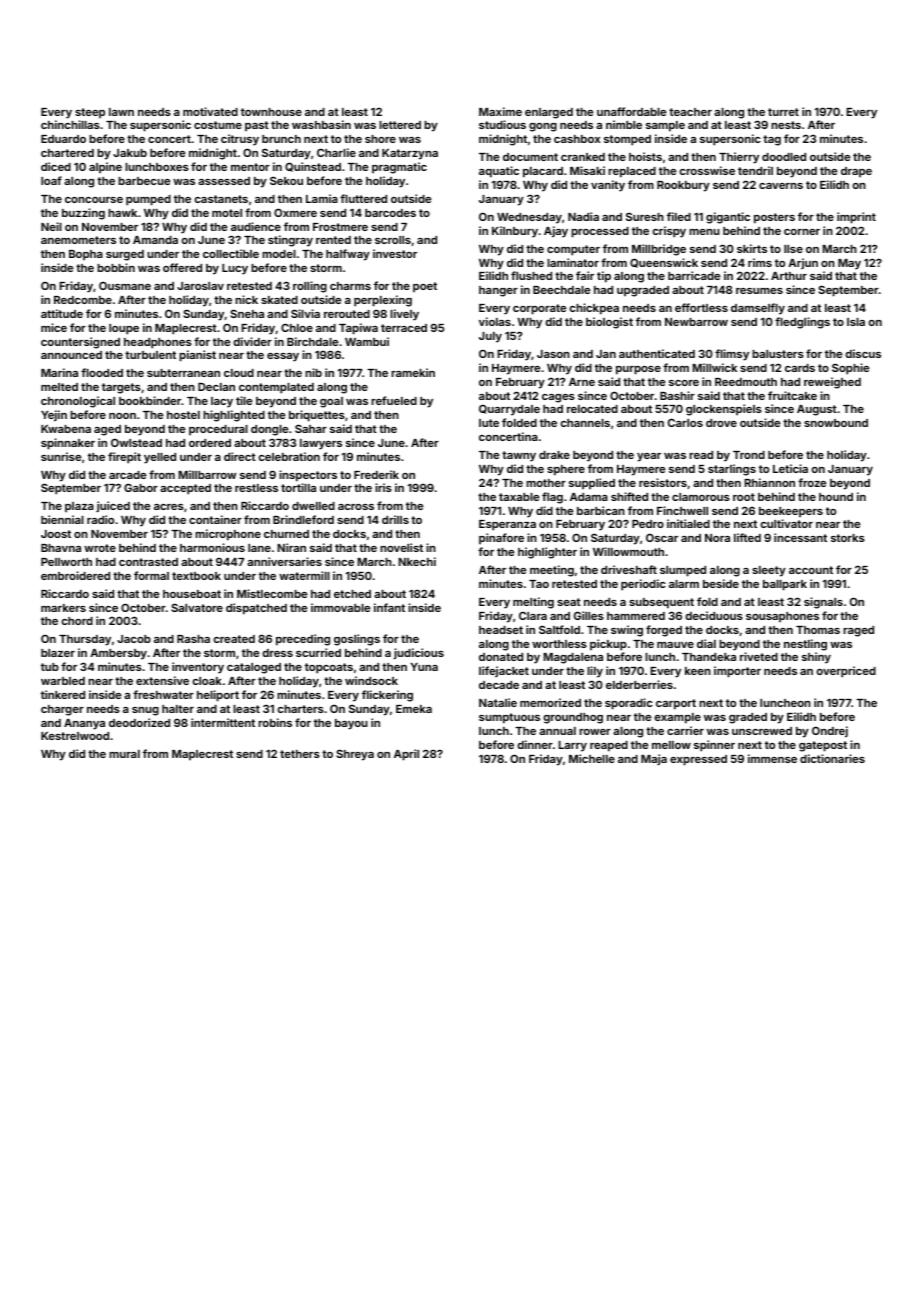  I want to click on tinkered, so click(63, 694).
